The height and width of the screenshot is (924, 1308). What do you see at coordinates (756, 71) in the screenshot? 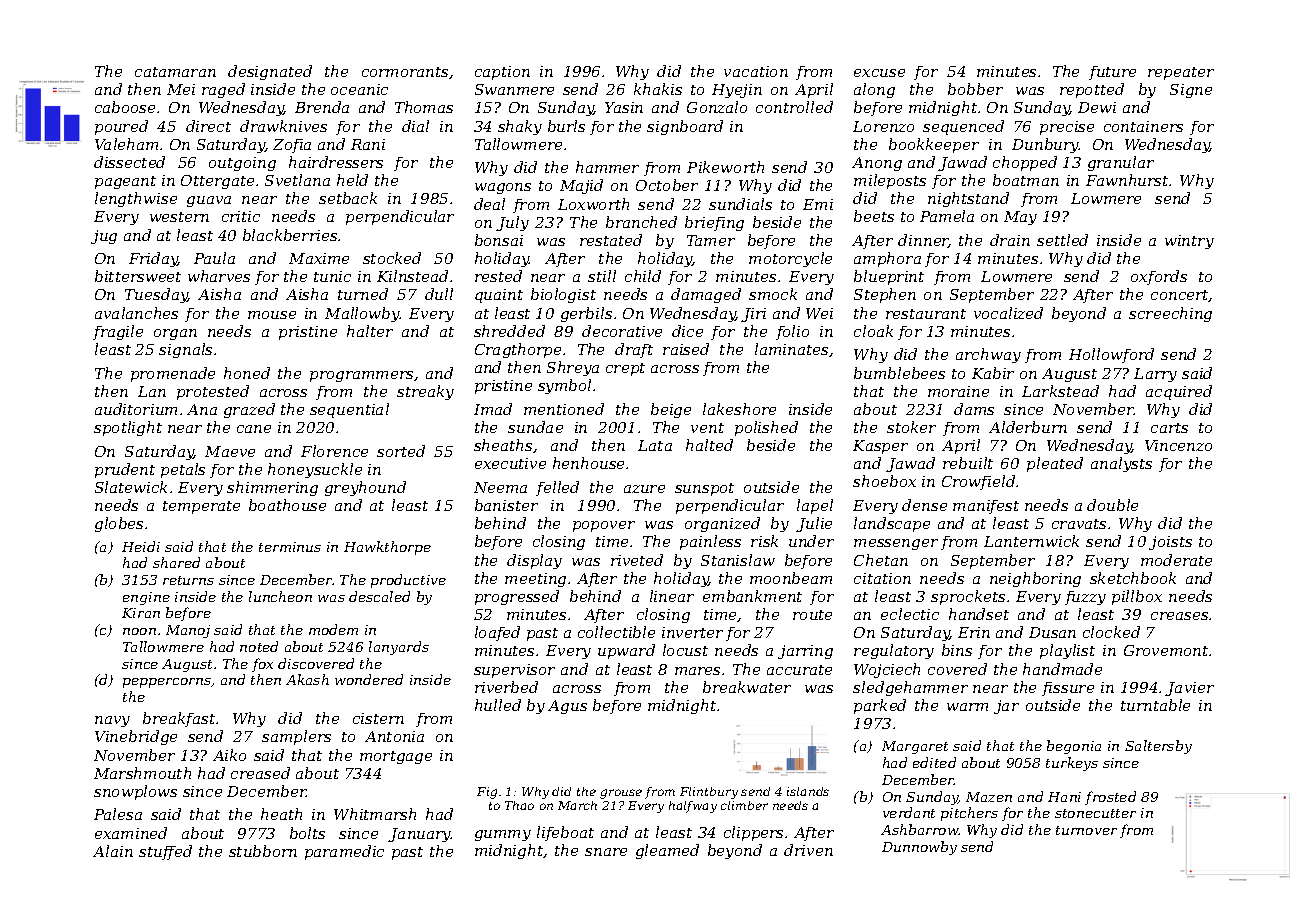
I see `vacation` at bounding box center [756, 71].
